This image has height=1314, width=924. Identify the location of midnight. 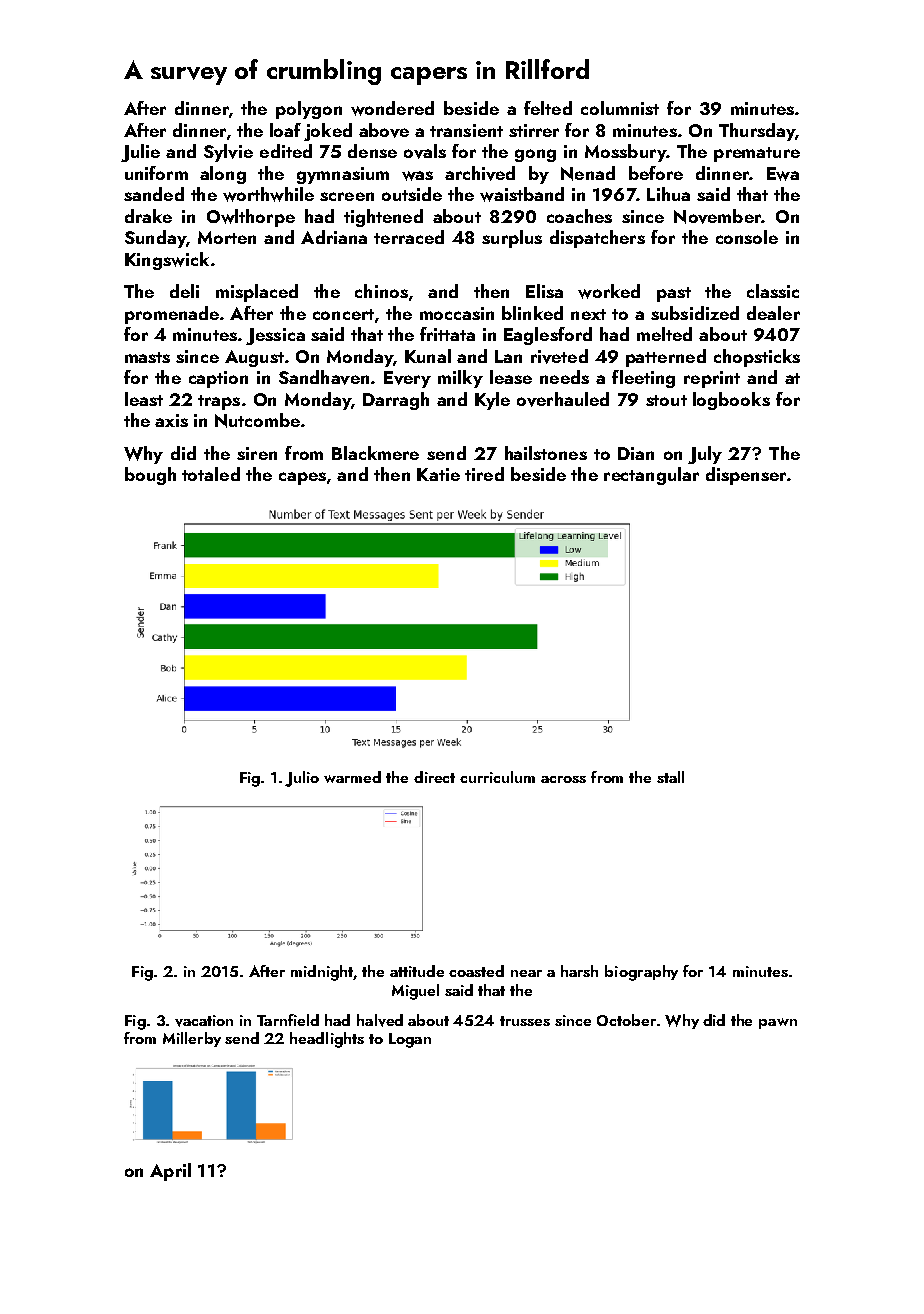
(322, 973).
